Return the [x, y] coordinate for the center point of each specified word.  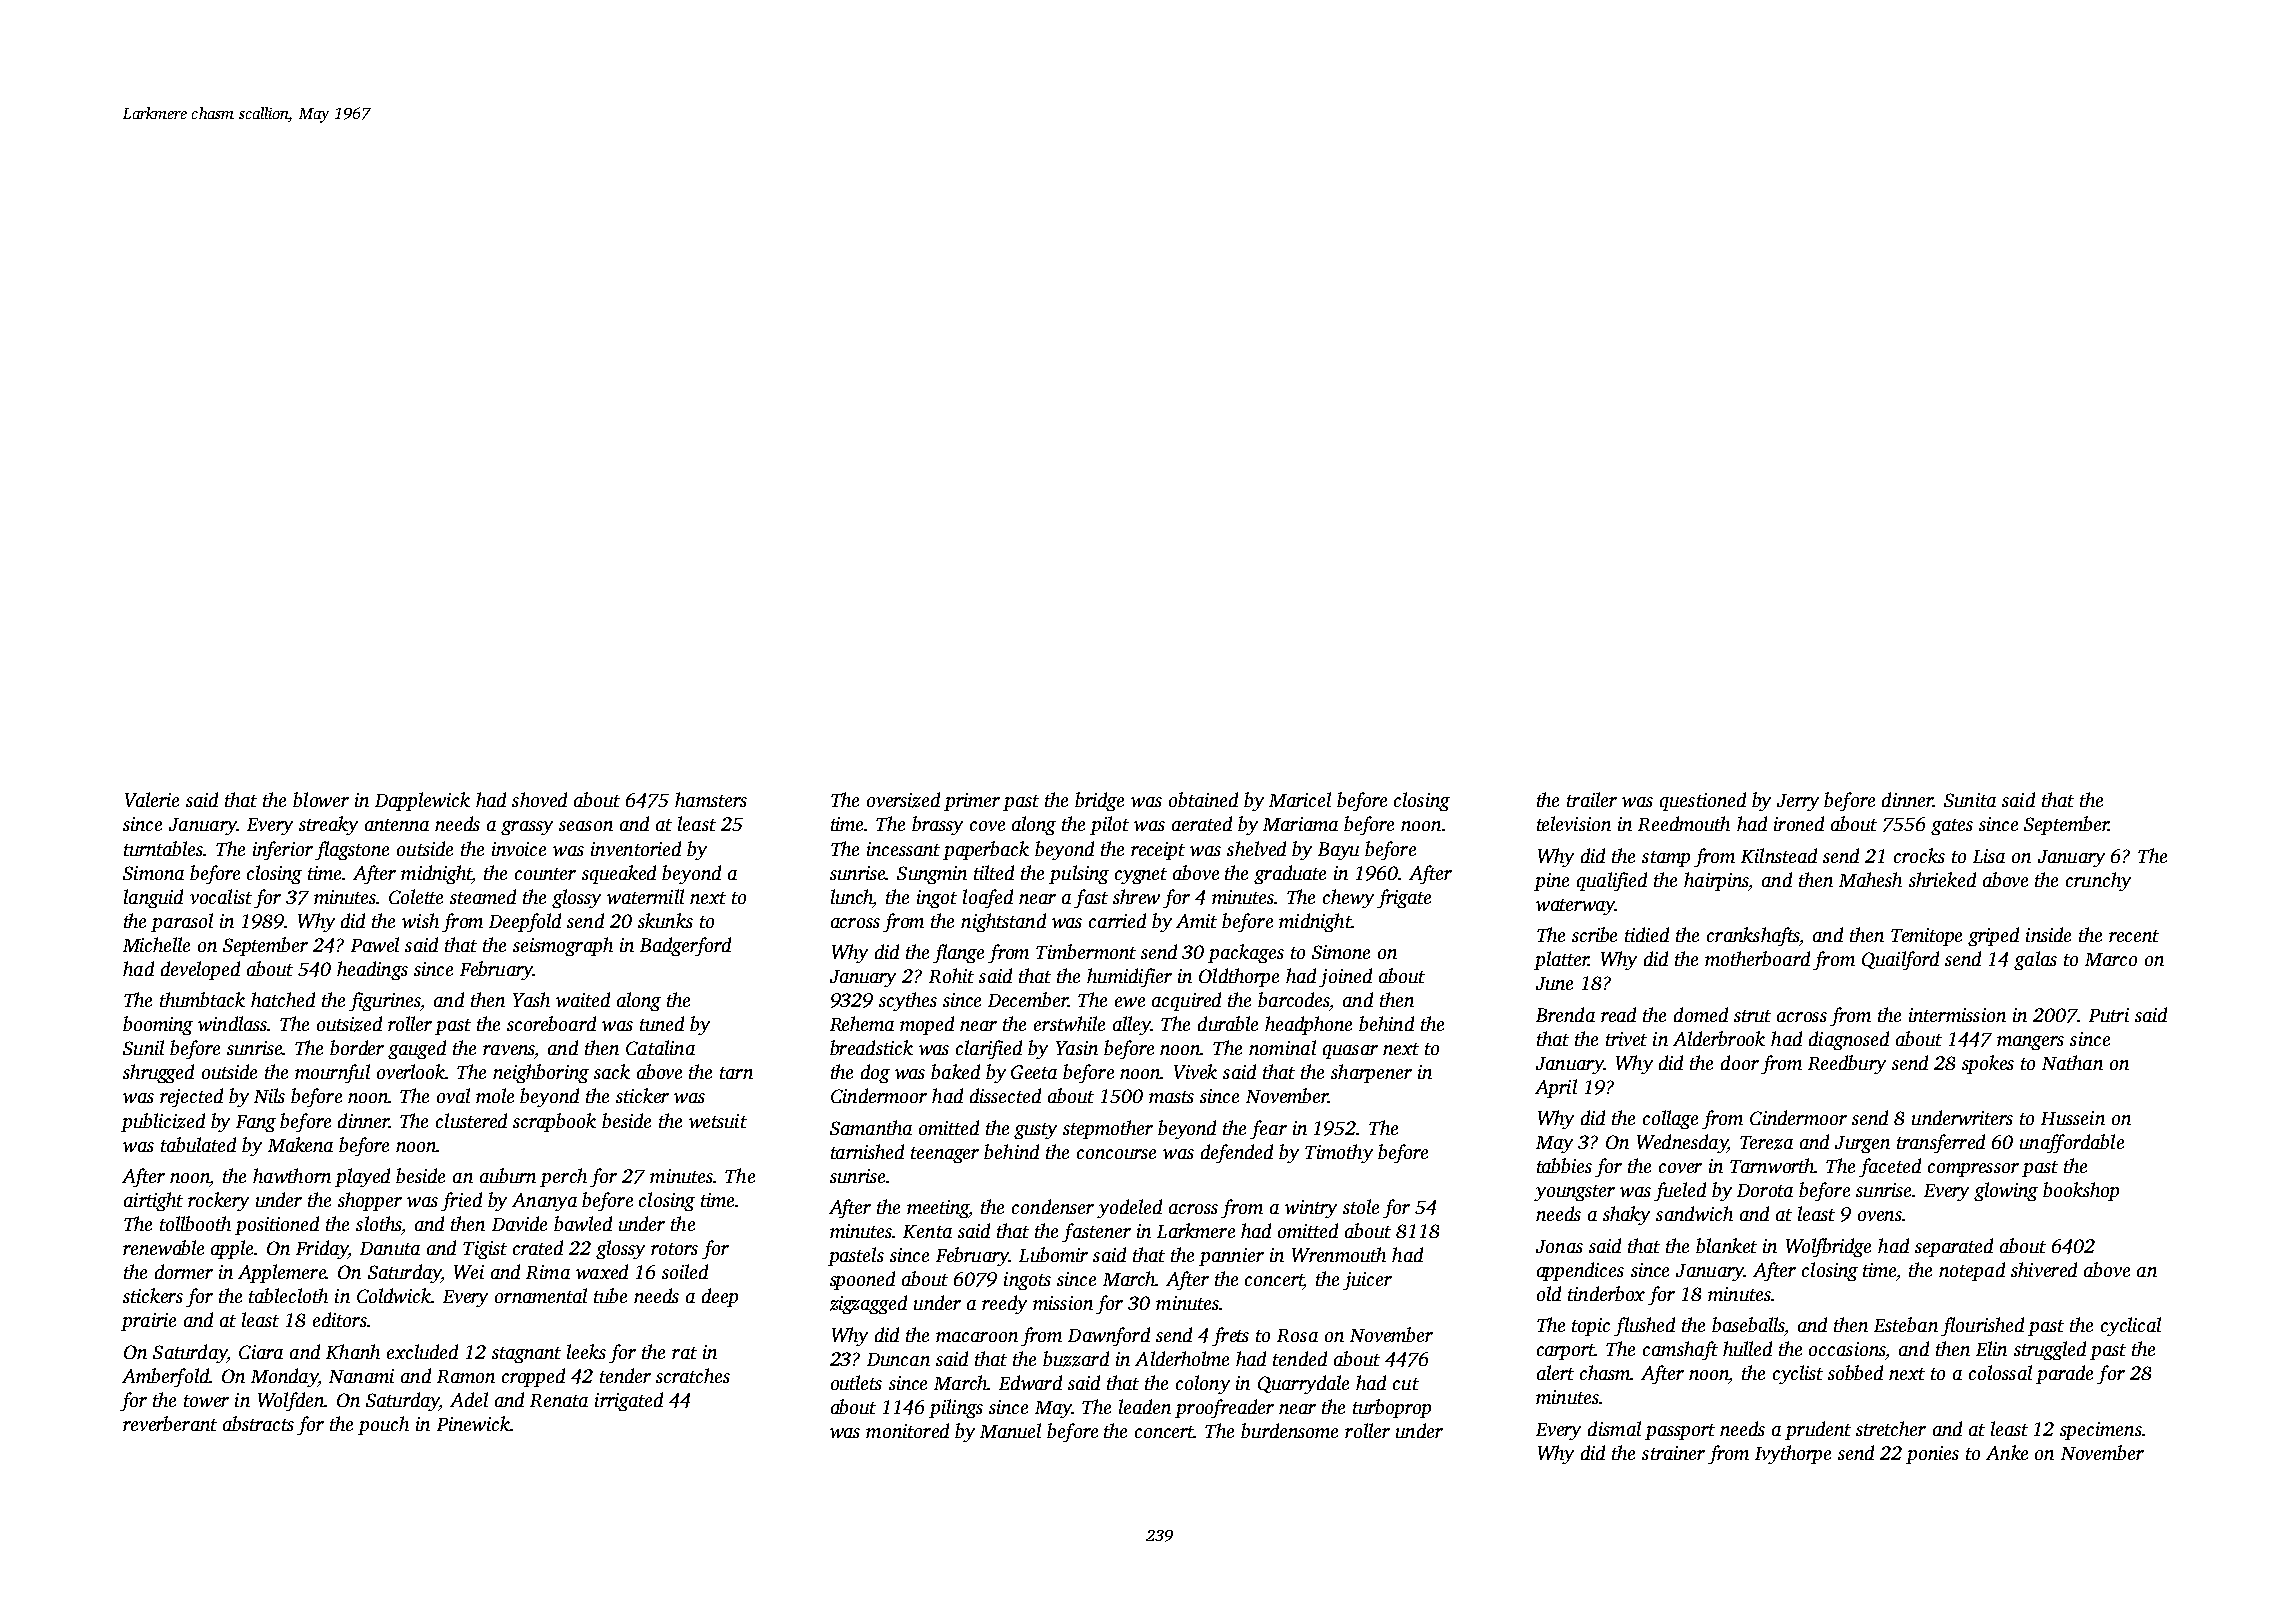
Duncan [898, 1359]
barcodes [1294, 999]
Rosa [1297, 1335]
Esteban [1906, 1324]
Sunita [1970, 800]
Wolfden [291, 1401]
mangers [2030, 1043]
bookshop [2081, 1191]
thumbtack [202, 999]
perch [563, 1177]
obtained [1203, 799]
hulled [1747, 1348]
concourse [1116, 1154]
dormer [184, 1271]
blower [321, 799]
